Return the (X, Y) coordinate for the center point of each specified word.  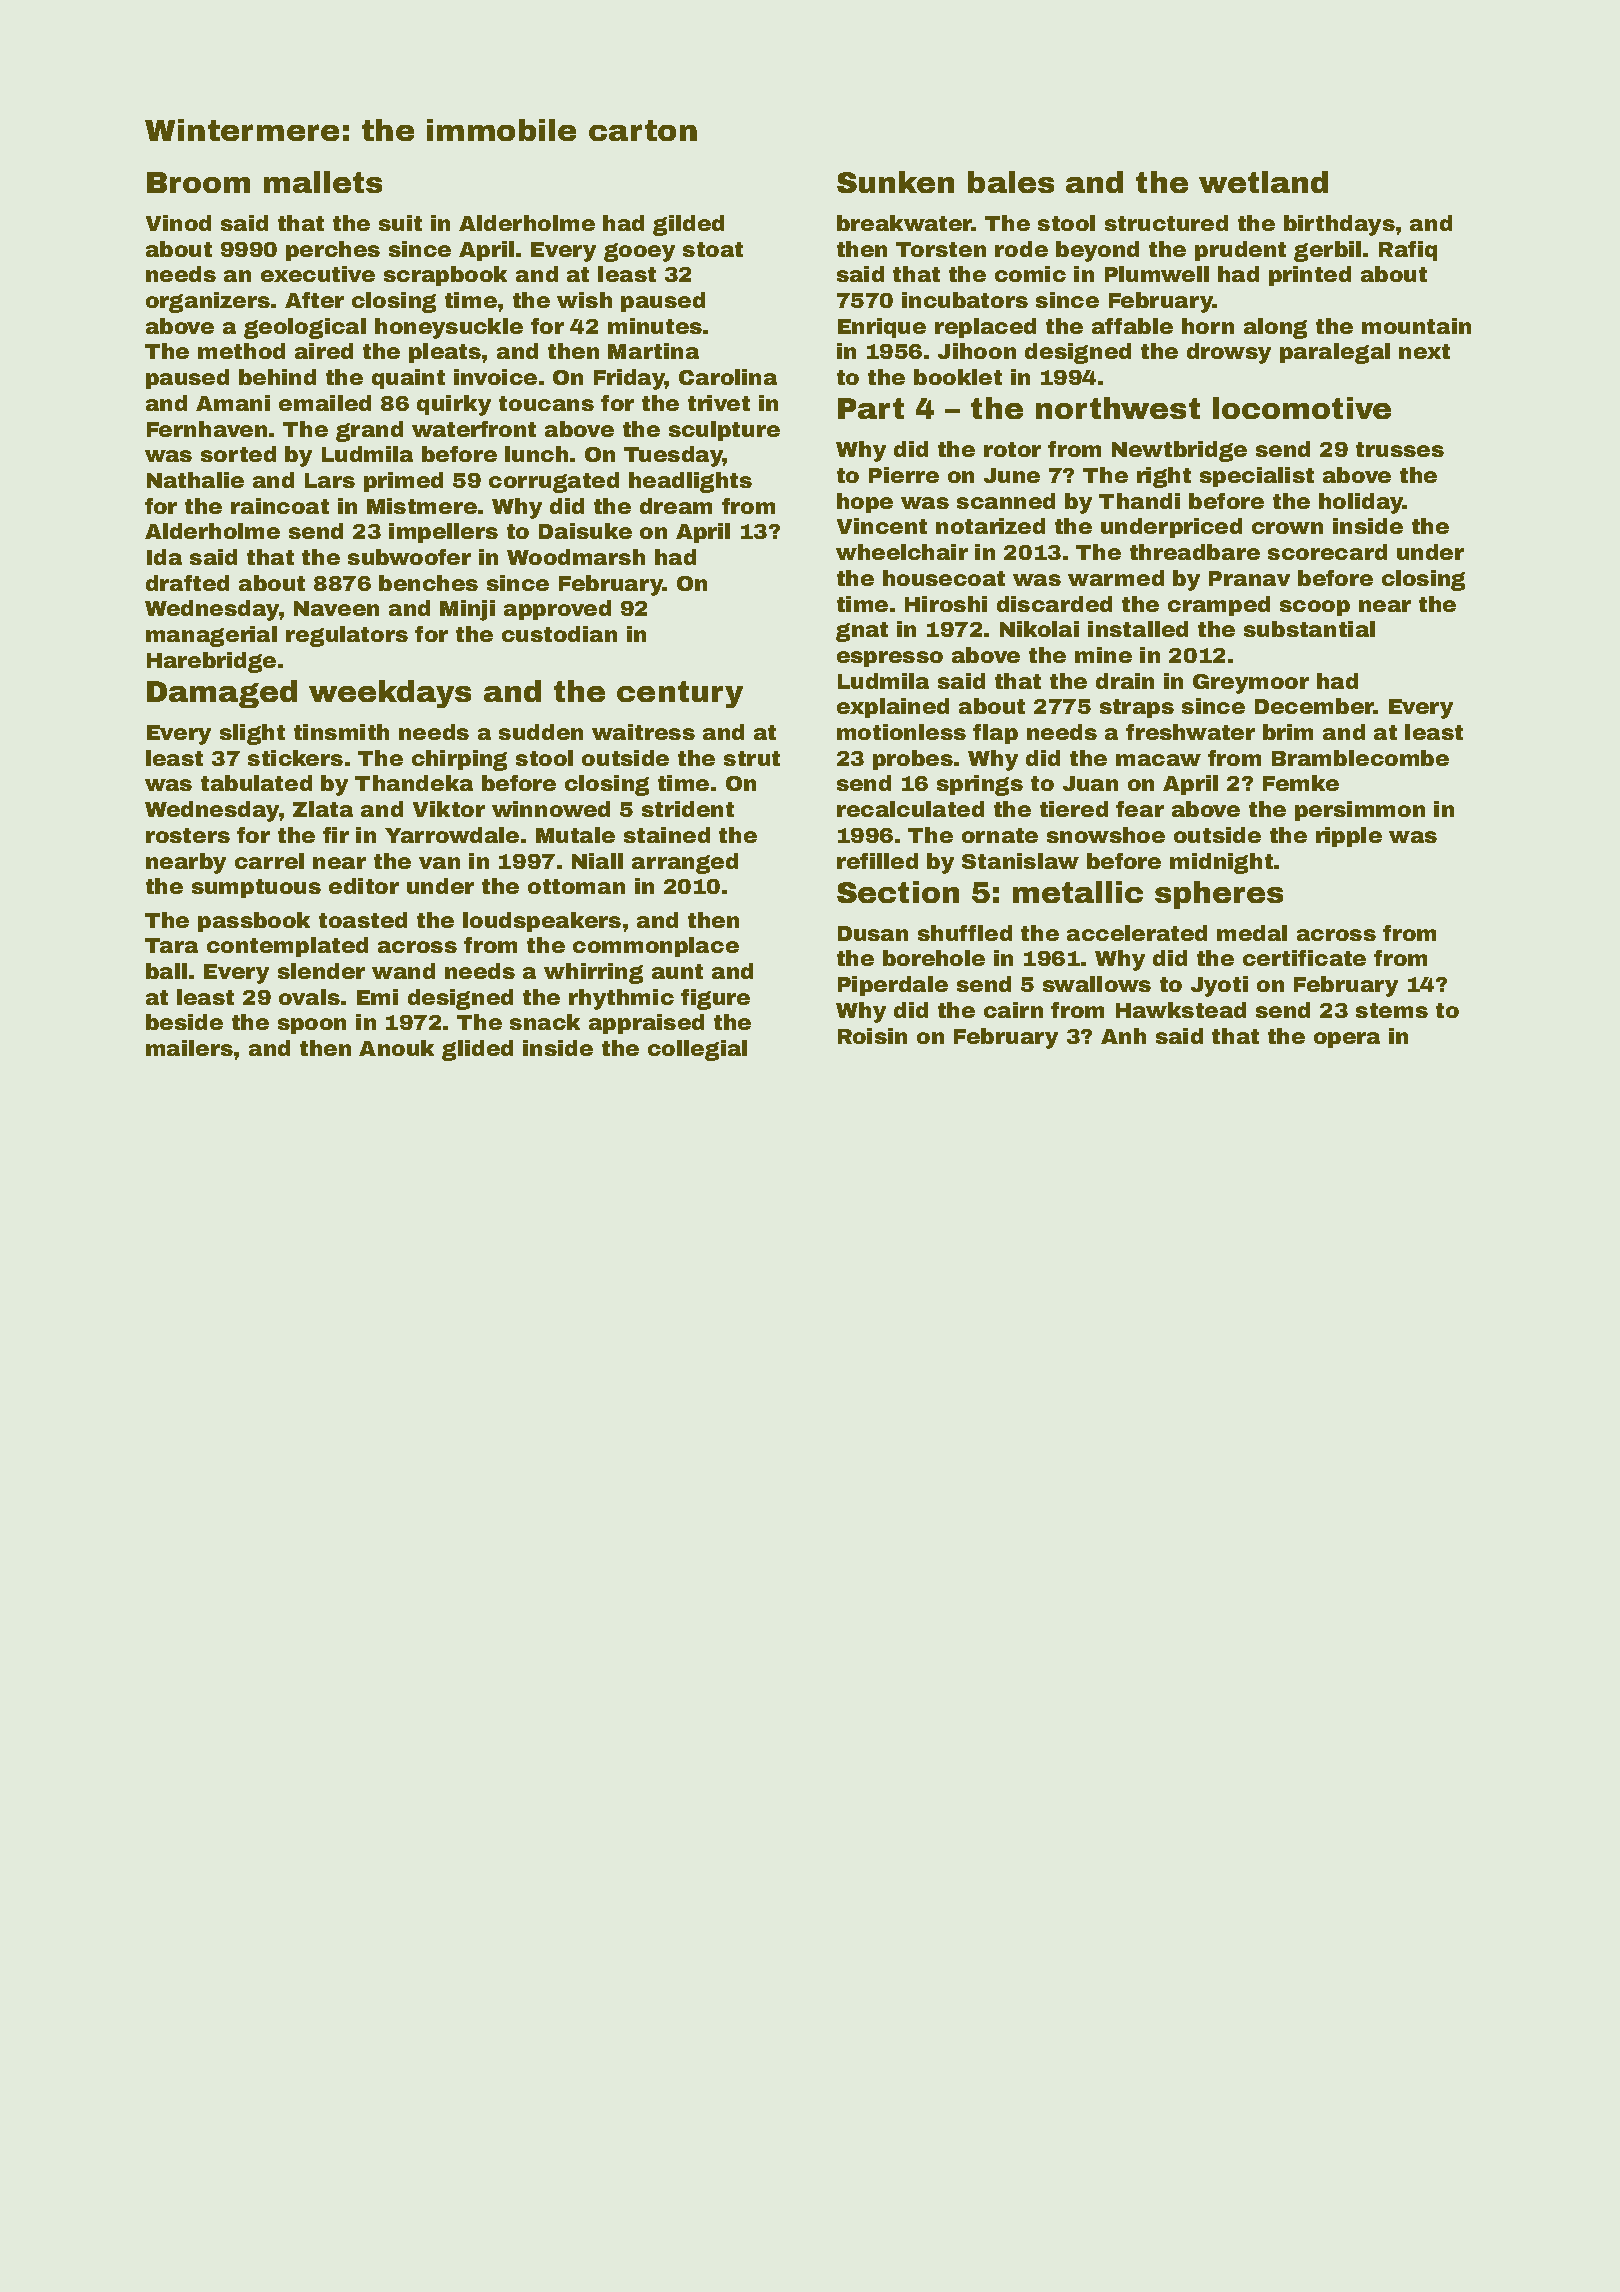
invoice (495, 377)
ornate (1000, 835)
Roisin (872, 1036)
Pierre (904, 475)
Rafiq (1408, 251)
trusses (1400, 449)
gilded (688, 225)
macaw (1158, 760)
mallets (323, 182)
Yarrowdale (452, 835)
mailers (189, 1048)
